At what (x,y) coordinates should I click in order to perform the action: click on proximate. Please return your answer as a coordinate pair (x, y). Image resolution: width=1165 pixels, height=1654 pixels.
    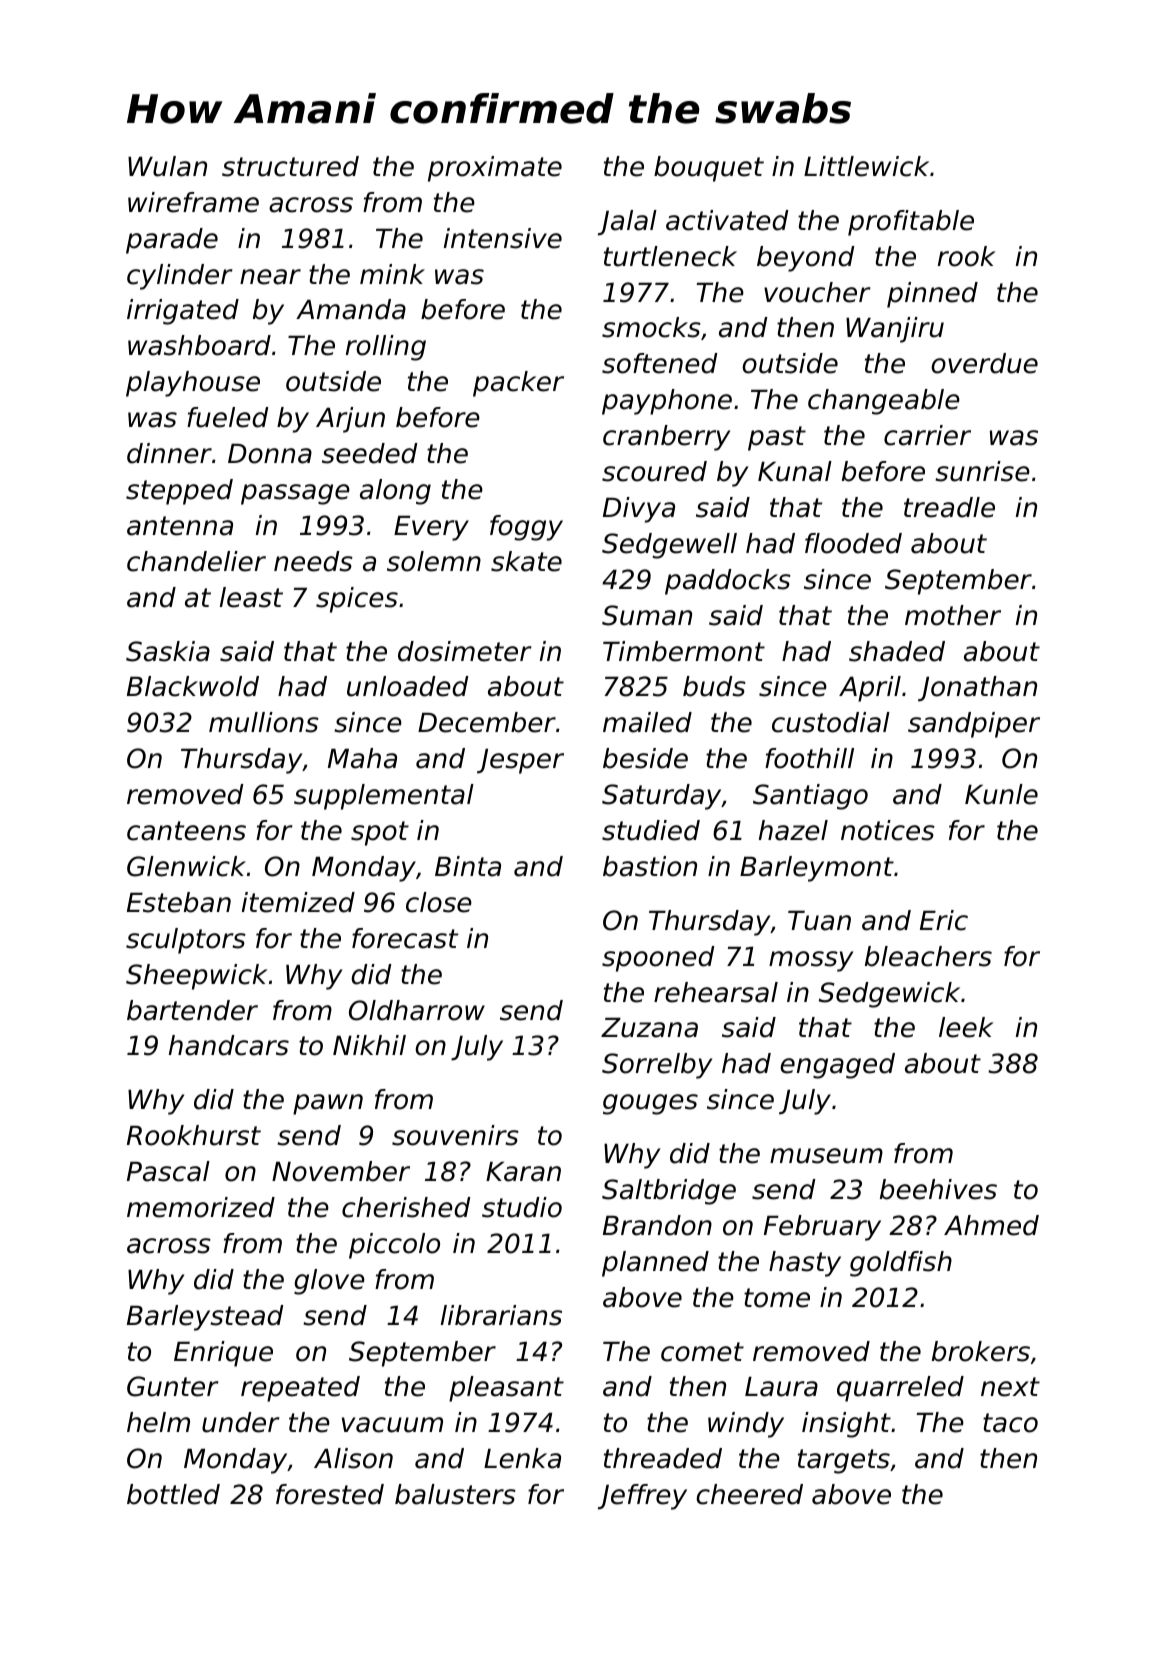
    Looking at the image, I should click on (495, 169).
